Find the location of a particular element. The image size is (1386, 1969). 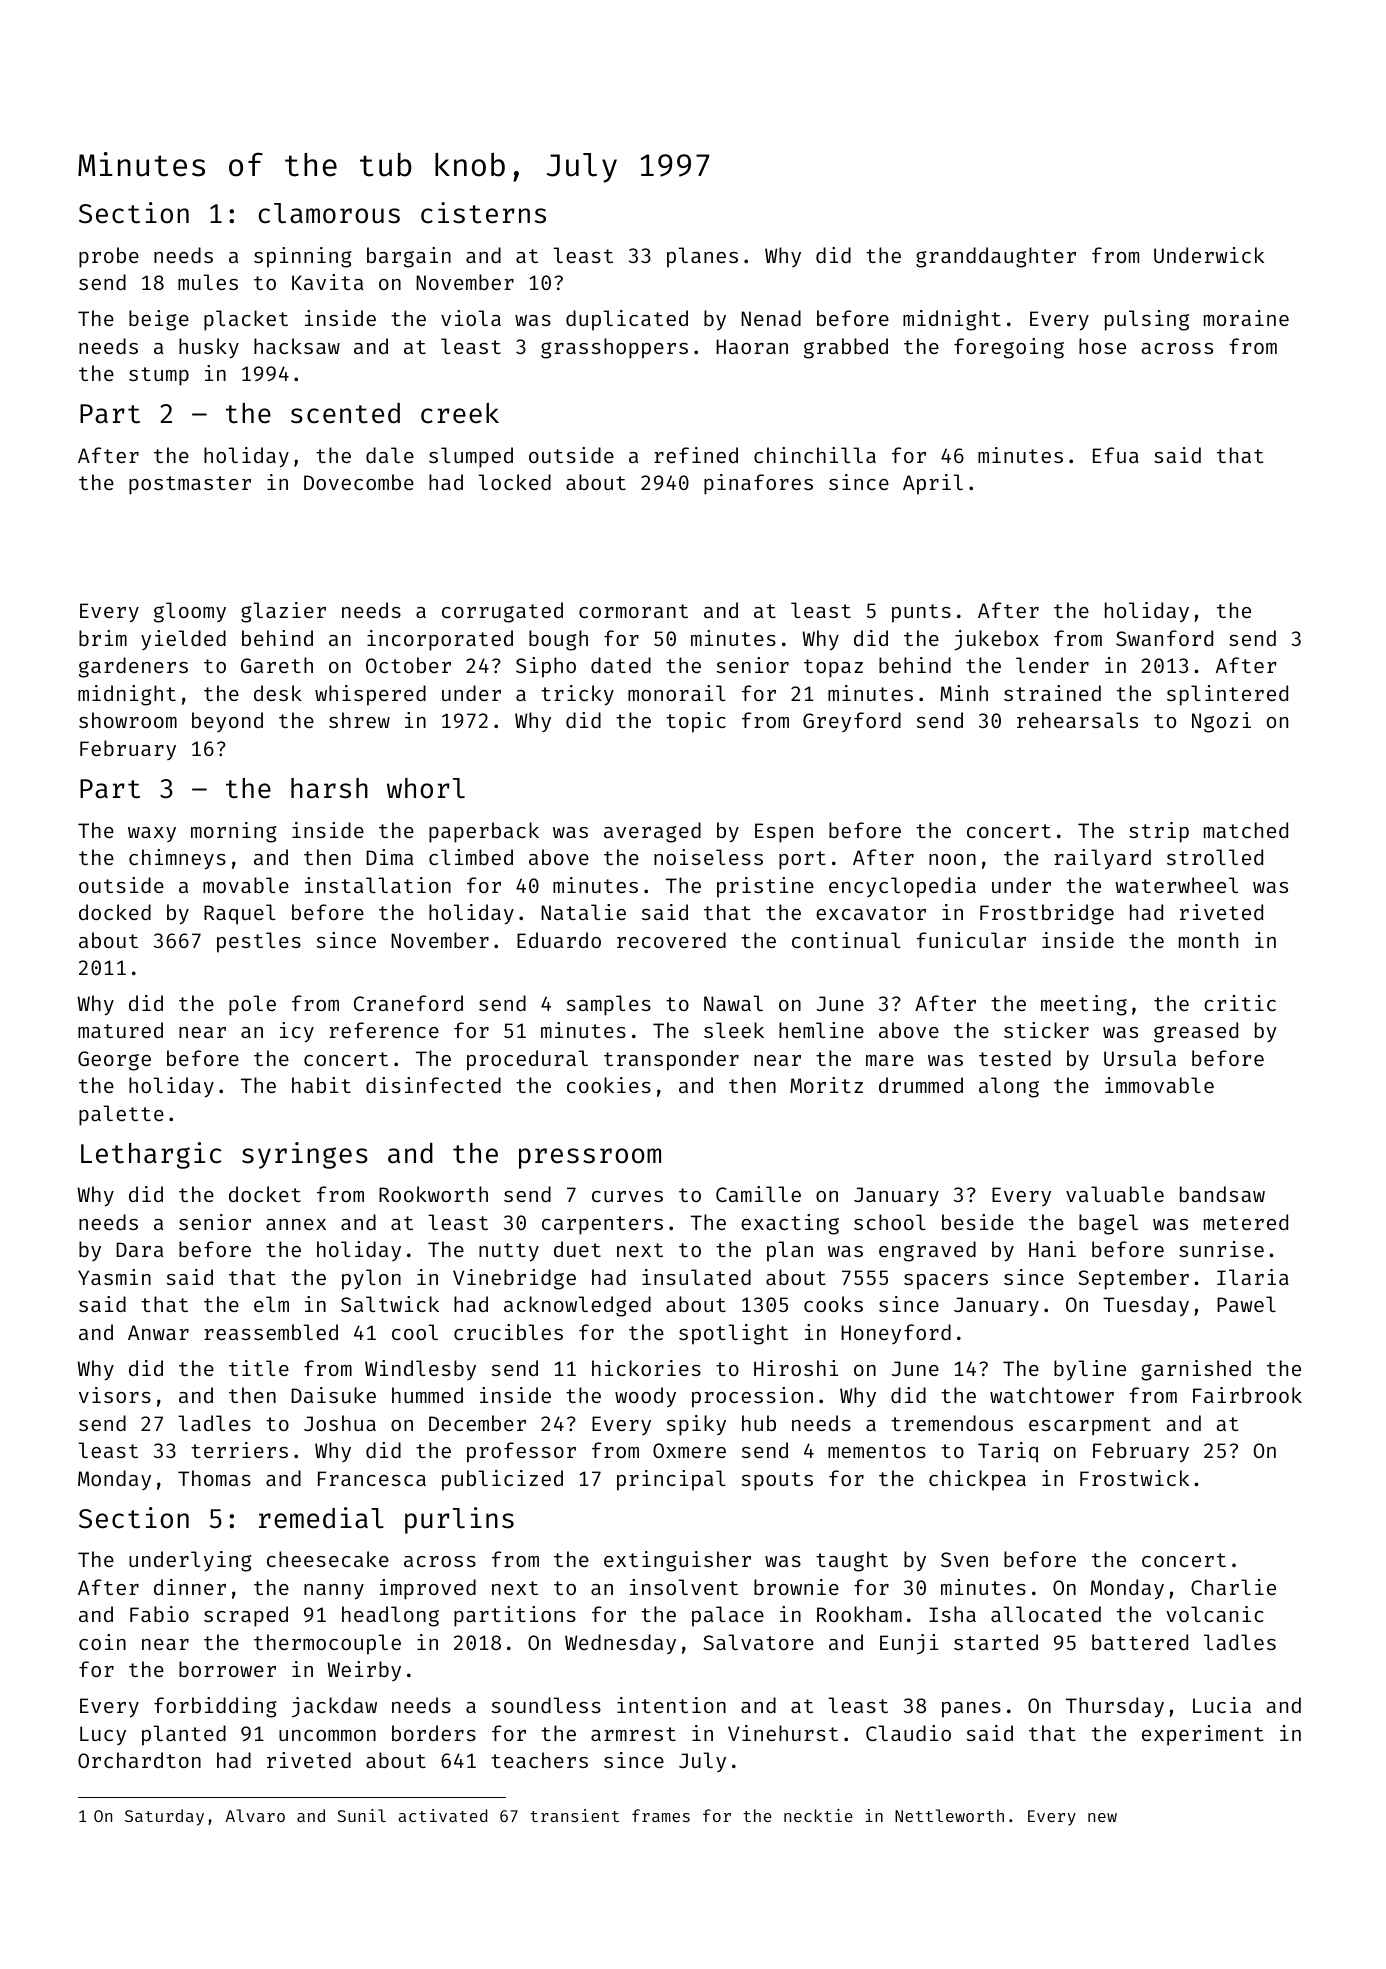

icy is located at coordinates (297, 1032).
